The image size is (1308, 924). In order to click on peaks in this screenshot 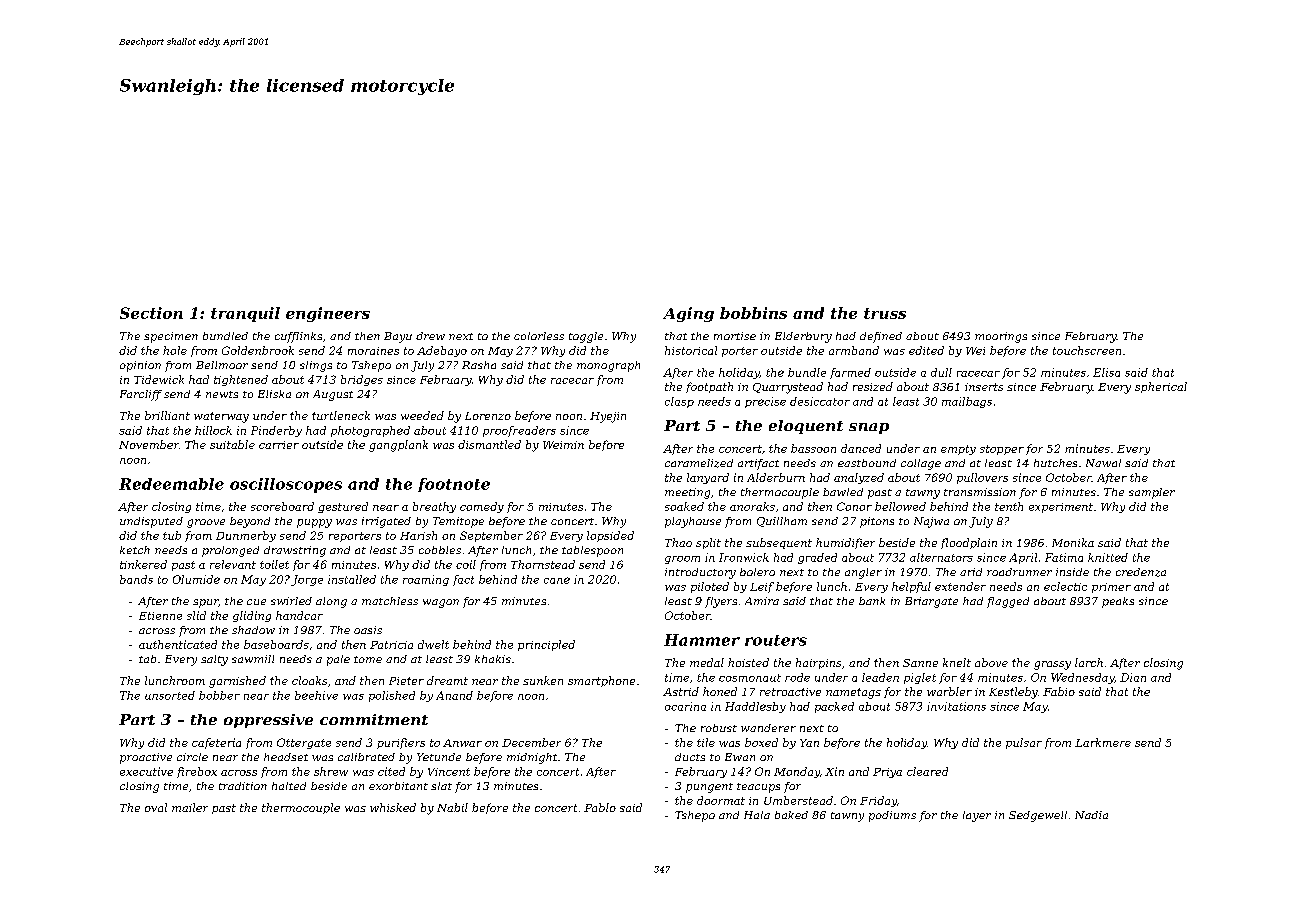, I will do `click(1118, 602)`.
